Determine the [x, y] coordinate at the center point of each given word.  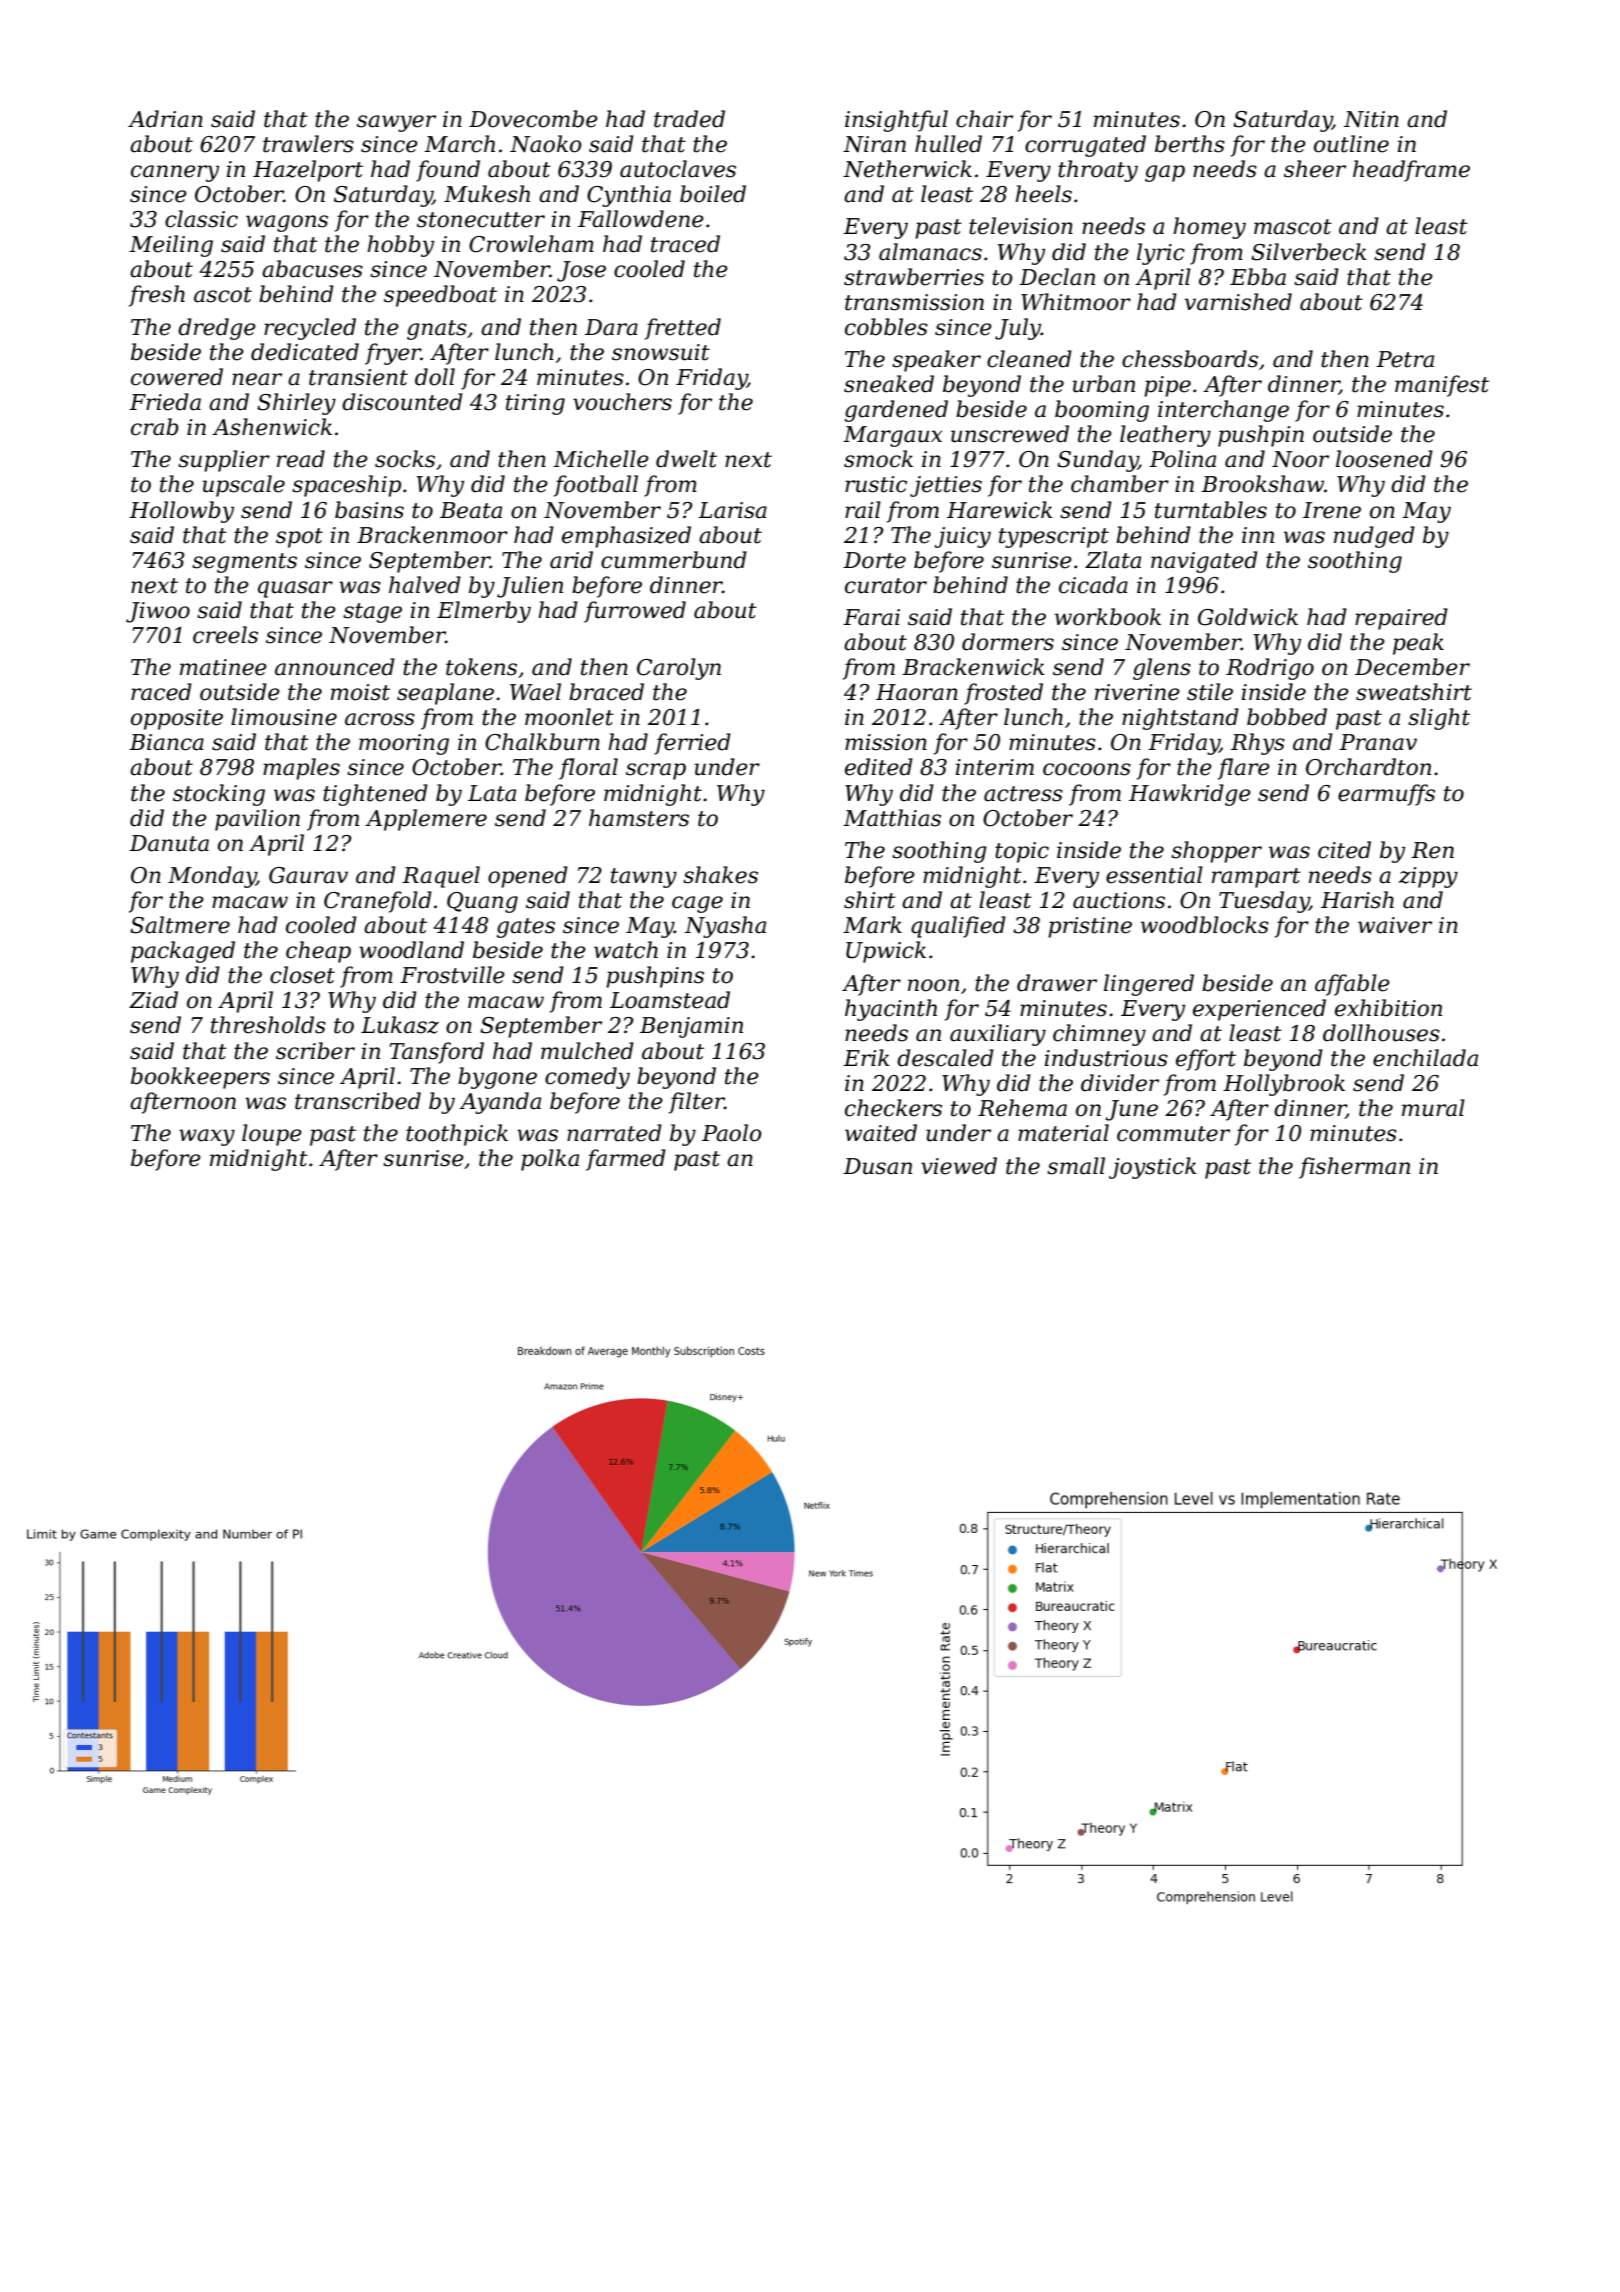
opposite [177, 719]
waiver [1395, 925]
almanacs [930, 252]
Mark [872, 925]
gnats [437, 330]
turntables [1211, 510]
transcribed [358, 1101]
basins [369, 510]
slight [1439, 719]
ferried [692, 744]
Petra [1405, 359]
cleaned [1029, 359]
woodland [411, 950]
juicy [962, 537]
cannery [175, 173]
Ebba [1258, 277]
